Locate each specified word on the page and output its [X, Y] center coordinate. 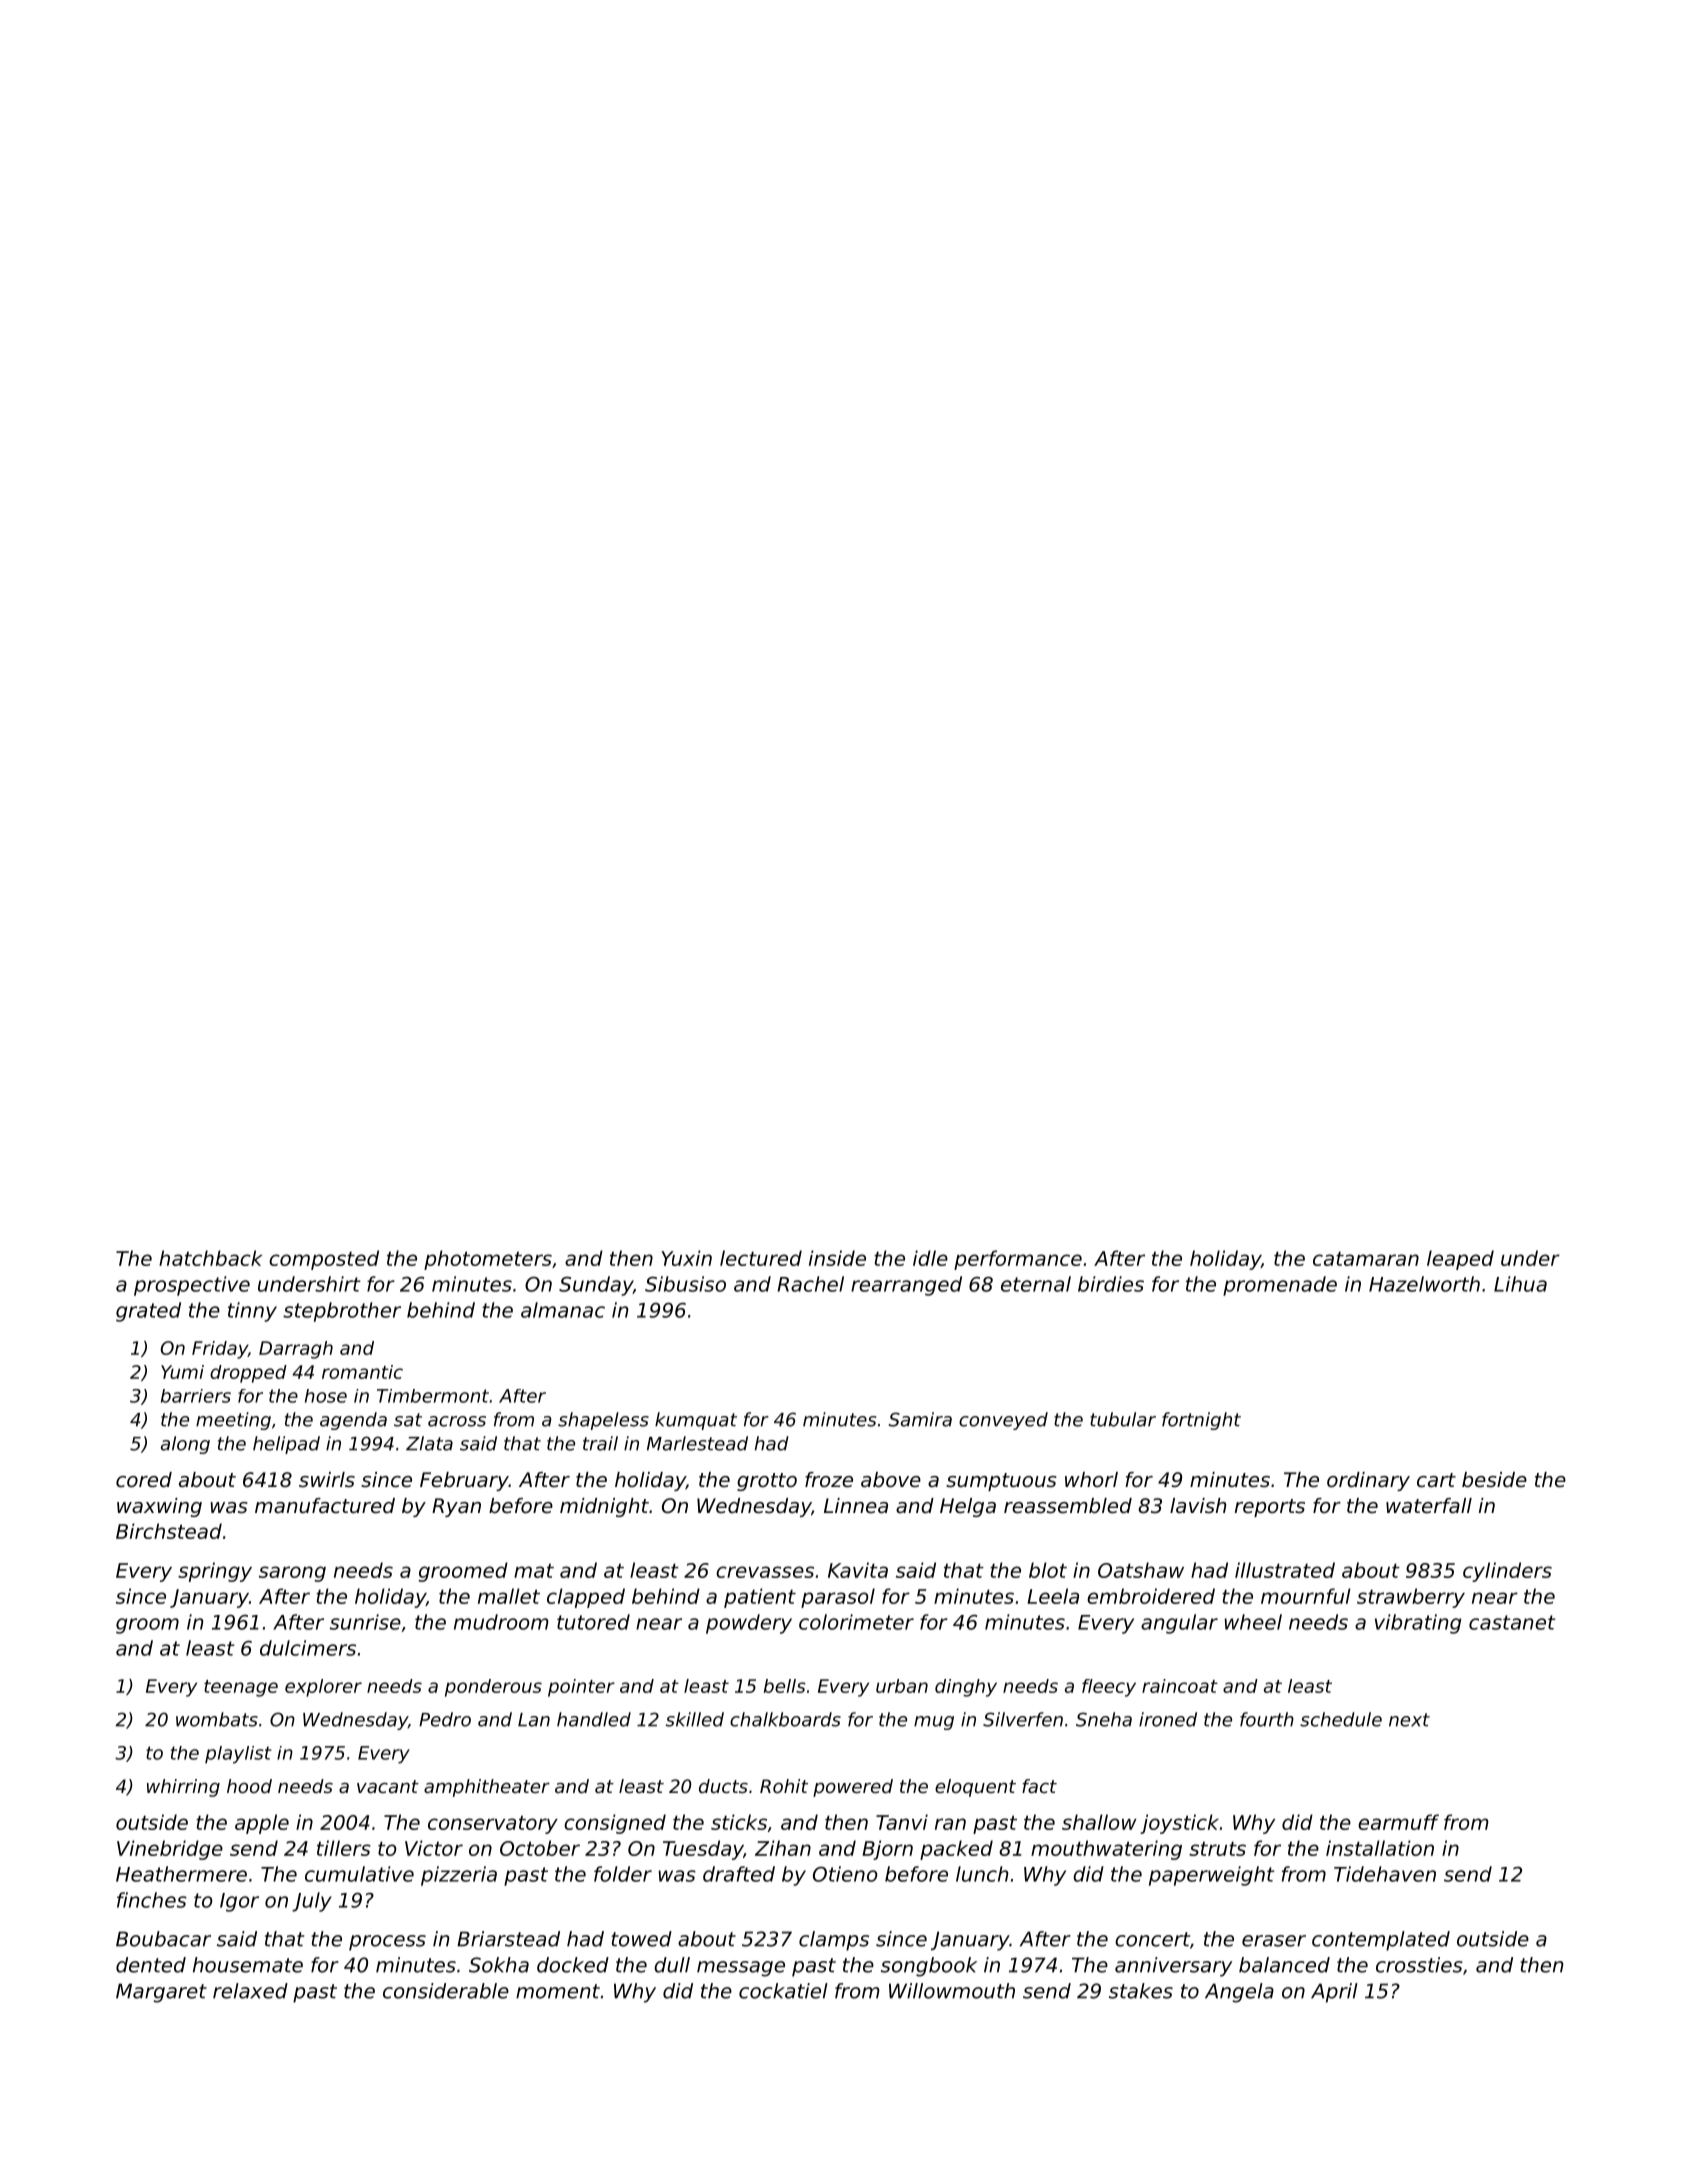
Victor [434, 1848]
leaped [1460, 1260]
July [312, 1902]
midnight [604, 1507]
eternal [1036, 1284]
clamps [834, 1941]
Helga [968, 1507]
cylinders [1507, 1572]
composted [324, 1260]
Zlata [429, 1443]
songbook [929, 1967]
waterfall [1429, 1506]
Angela [1239, 1993]
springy [215, 1572]
